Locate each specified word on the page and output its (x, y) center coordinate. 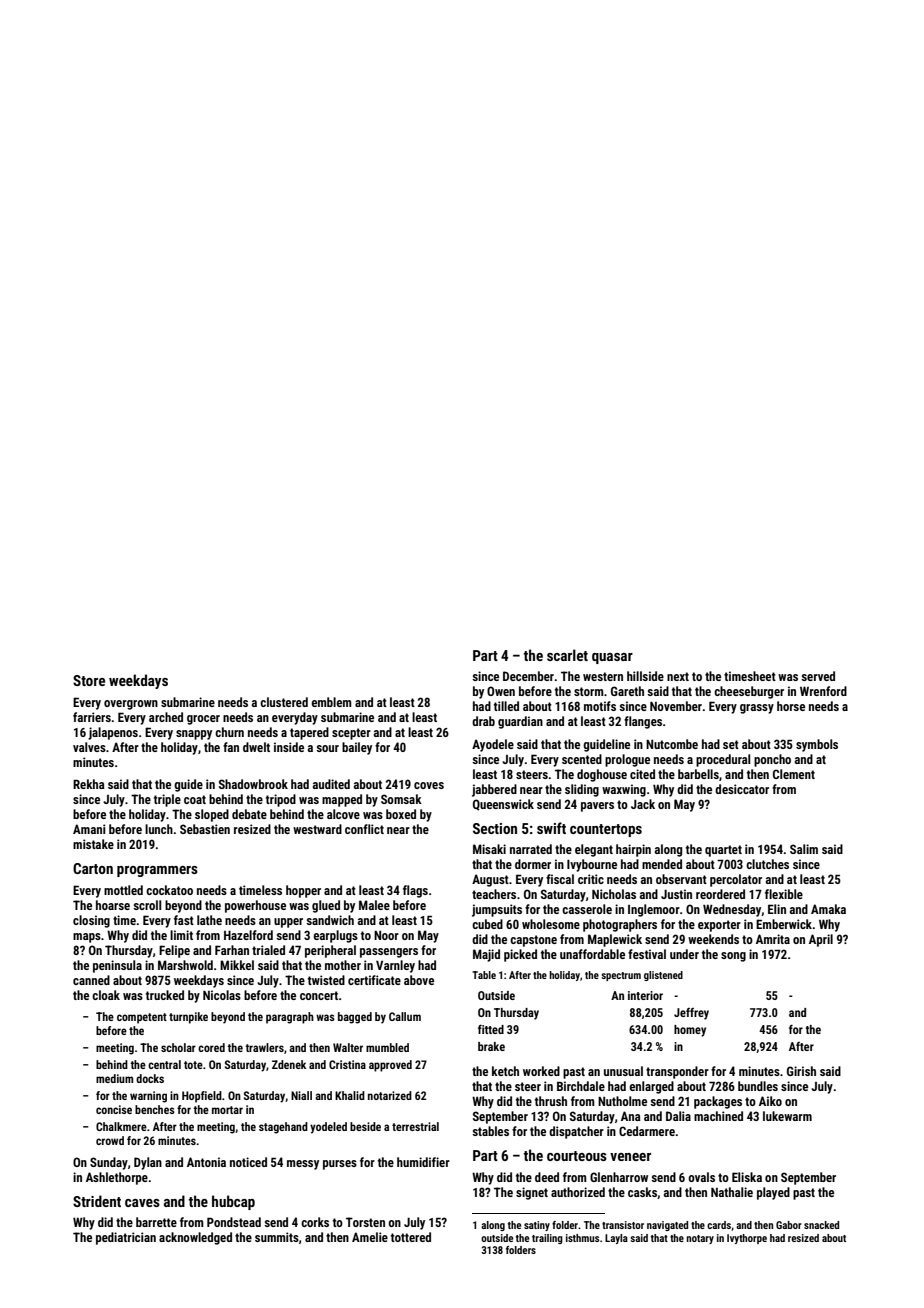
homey (690, 1031)
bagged (355, 1018)
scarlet (567, 655)
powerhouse (255, 906)
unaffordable (592, 954)
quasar (612, 658)
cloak (106, 995)
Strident (97, 1201)
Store (89, 680)
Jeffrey (691, 1014)
